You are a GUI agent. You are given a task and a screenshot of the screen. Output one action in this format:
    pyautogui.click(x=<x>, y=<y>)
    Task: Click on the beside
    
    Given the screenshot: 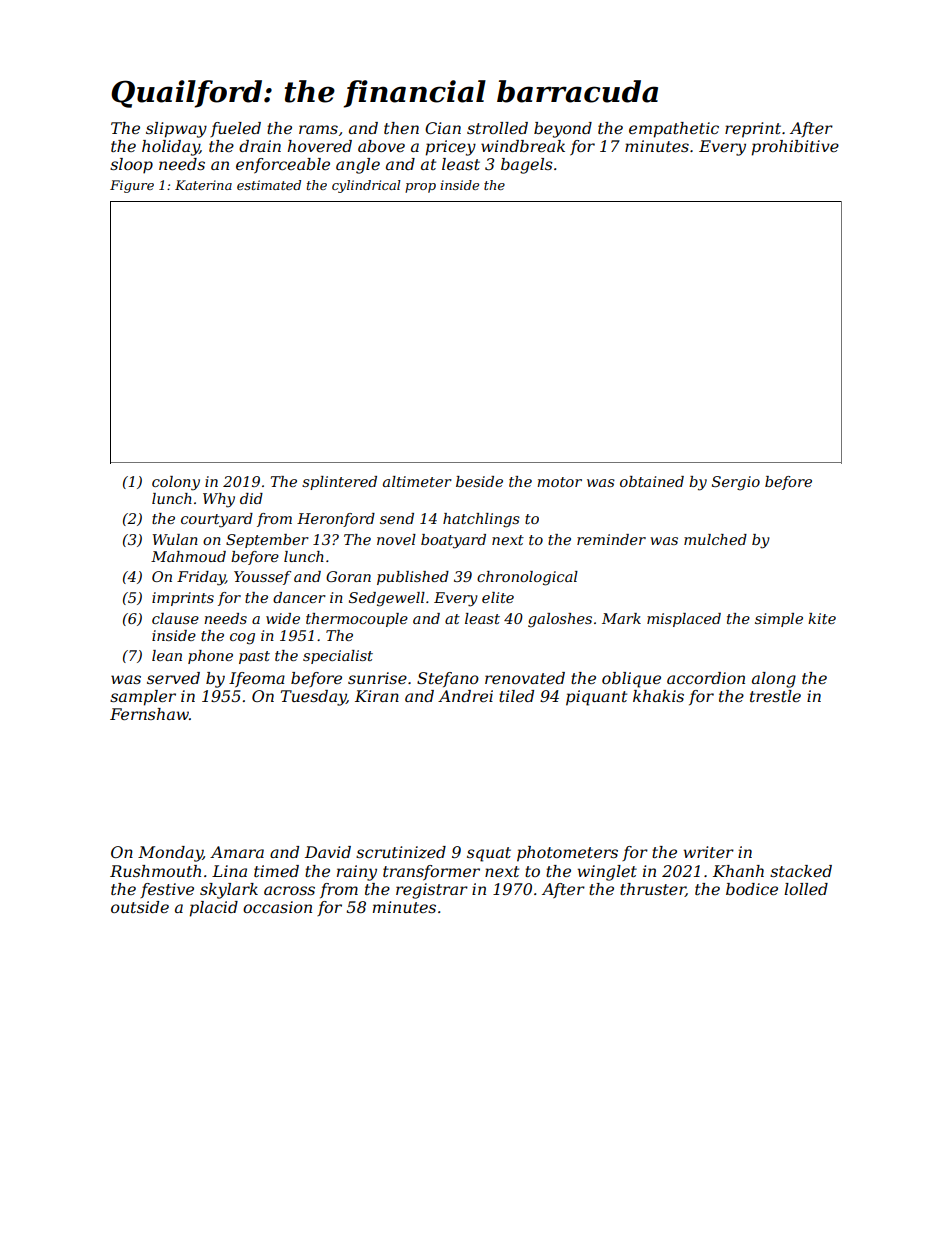 What is the action you would take?
    pyautogui.click(x=479, y=481)
